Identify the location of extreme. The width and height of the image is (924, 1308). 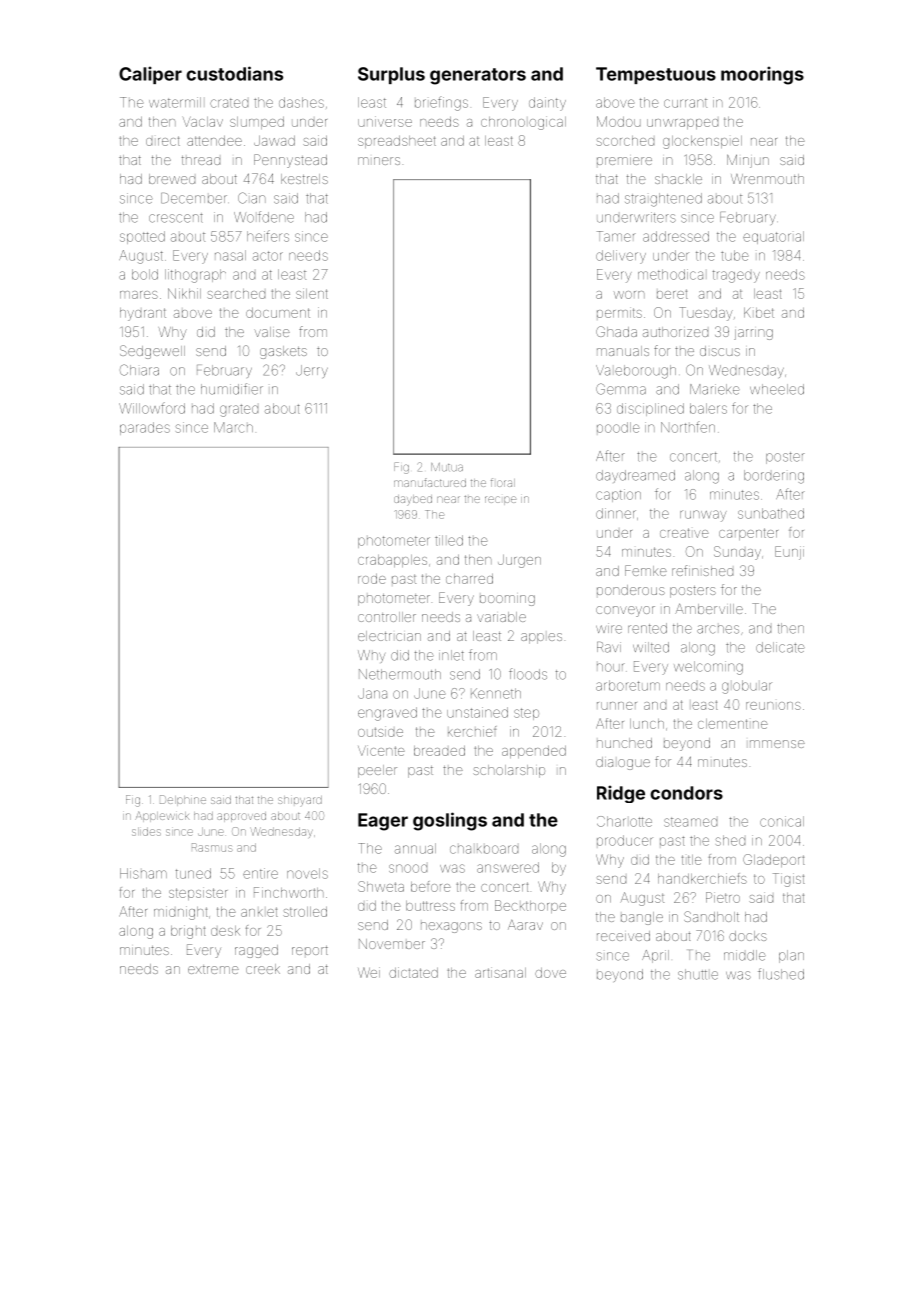
(213, 969).
